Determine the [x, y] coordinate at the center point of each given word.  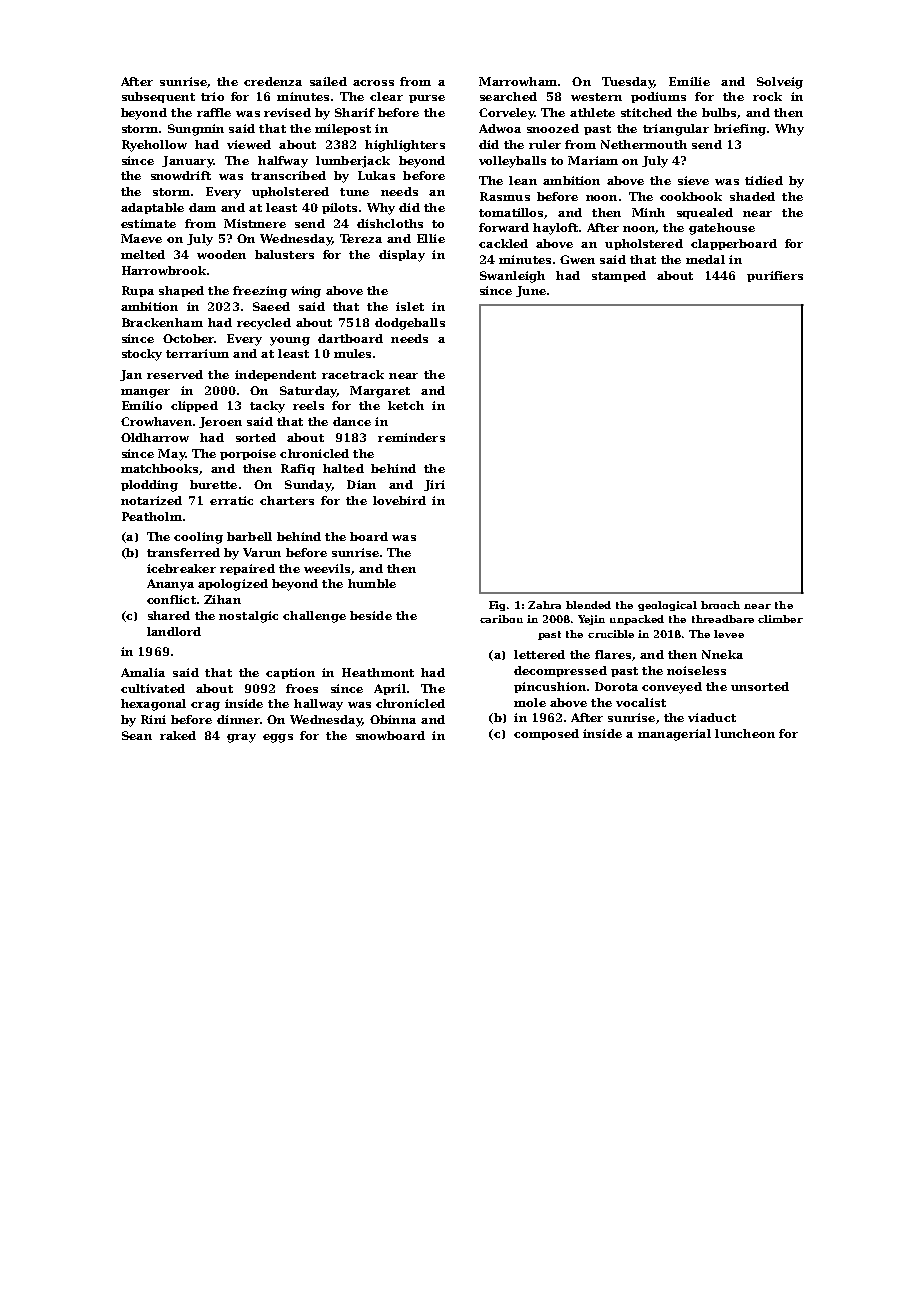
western [596, 97]
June [531, 291]
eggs [278, 738]
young [290, 341]
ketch [406, 405]
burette [213, 484]
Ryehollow [154, 146]
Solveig [780, 83]
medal [705, 259]
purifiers [775, 276]
